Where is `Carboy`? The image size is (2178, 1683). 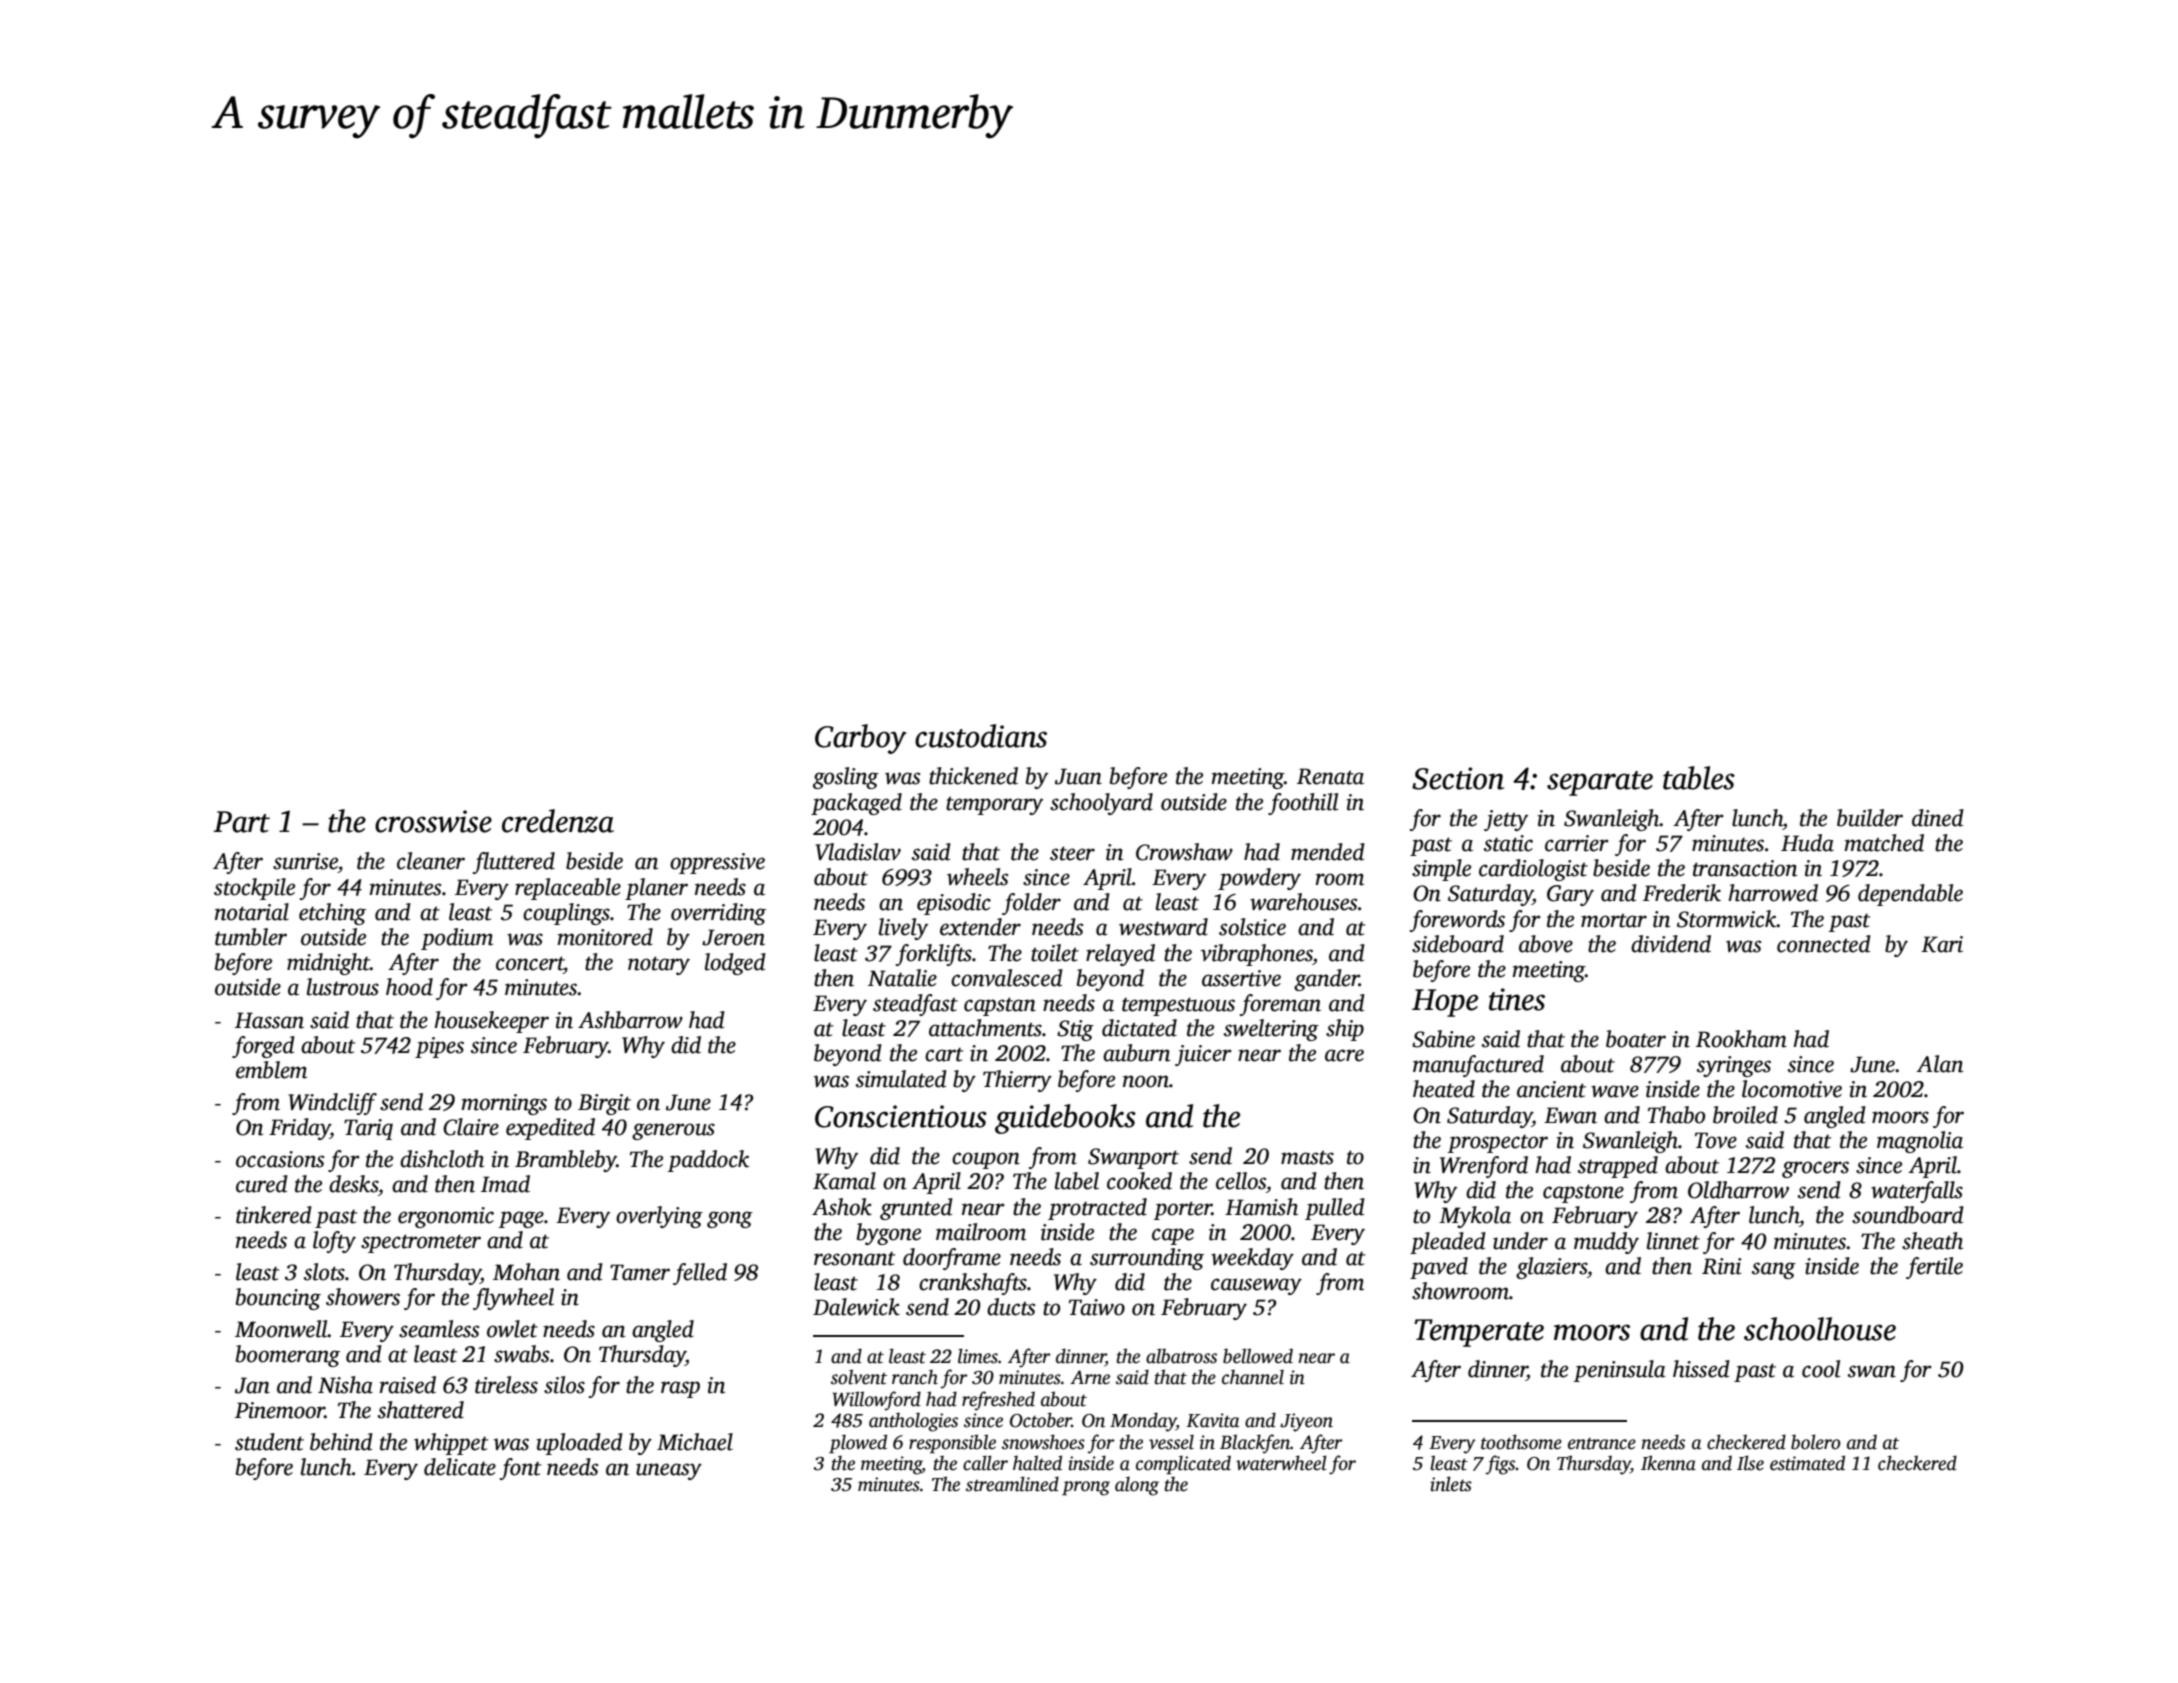
Carboy is located at coordinates (860, 739).
